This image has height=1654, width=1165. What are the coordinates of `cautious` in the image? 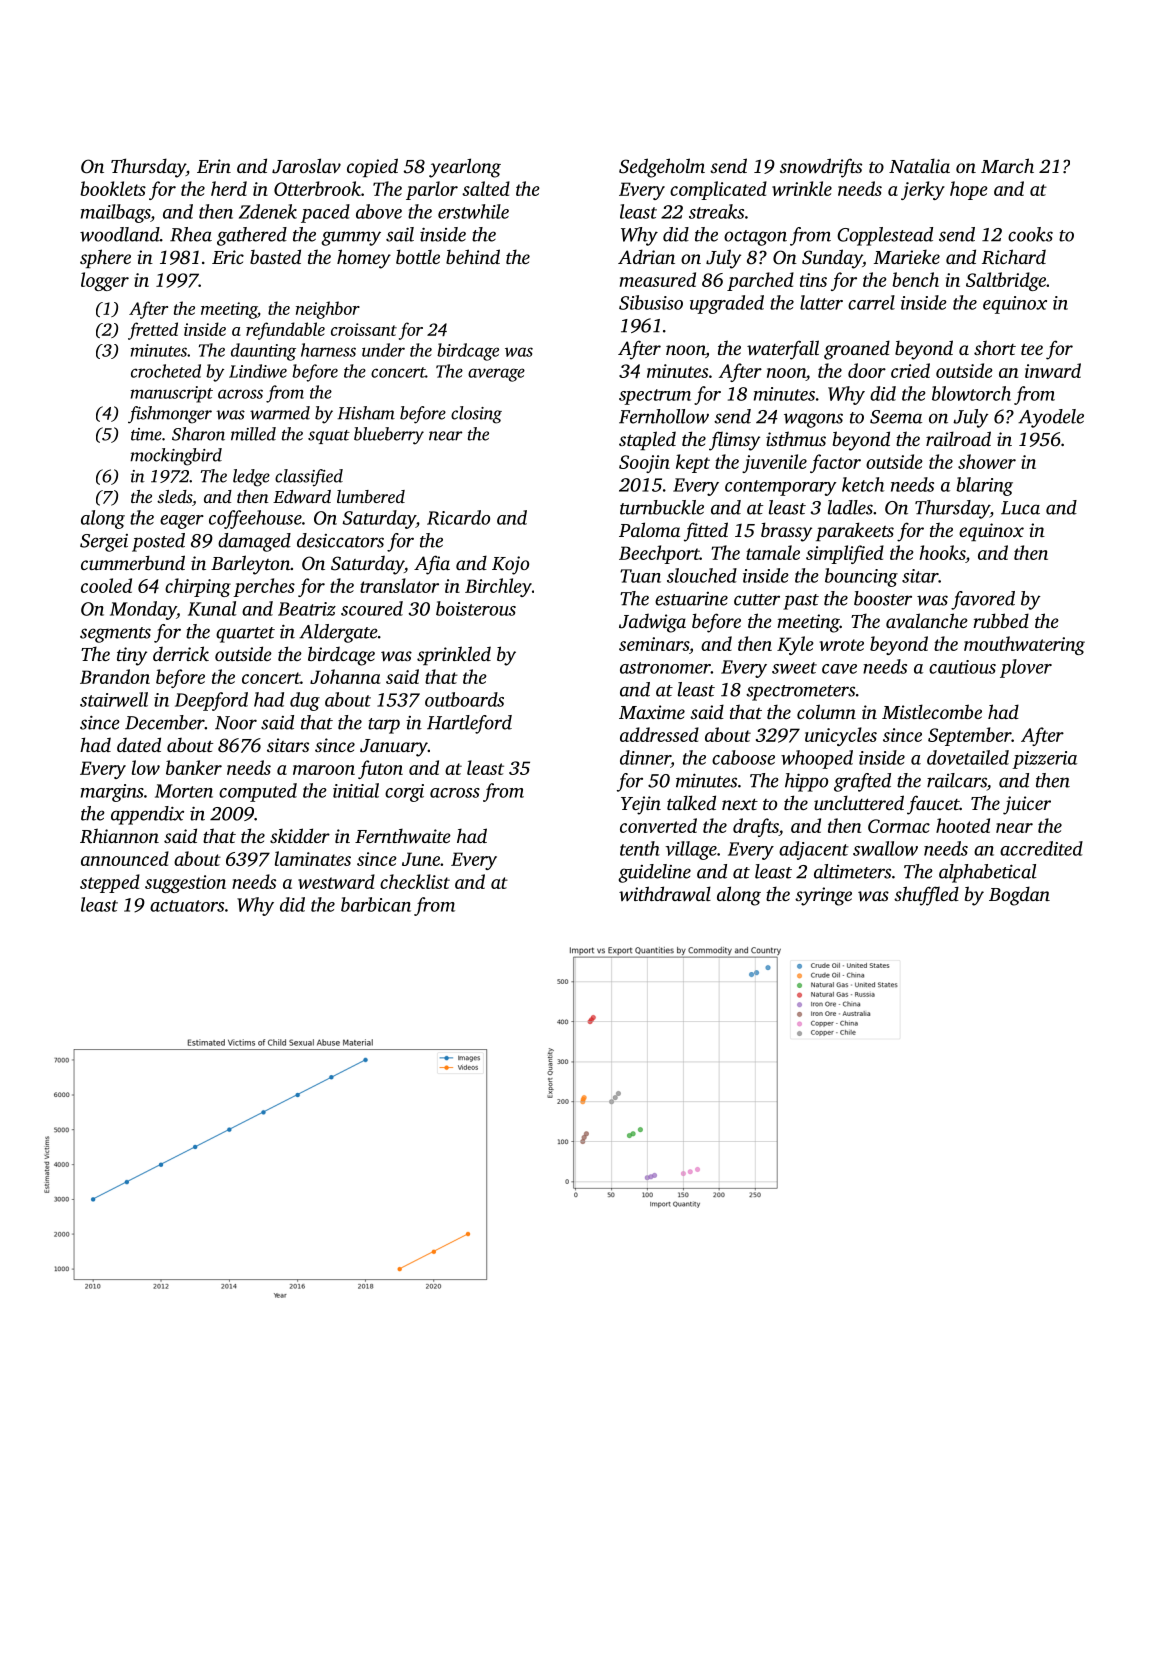 It's located at (962, 667).
